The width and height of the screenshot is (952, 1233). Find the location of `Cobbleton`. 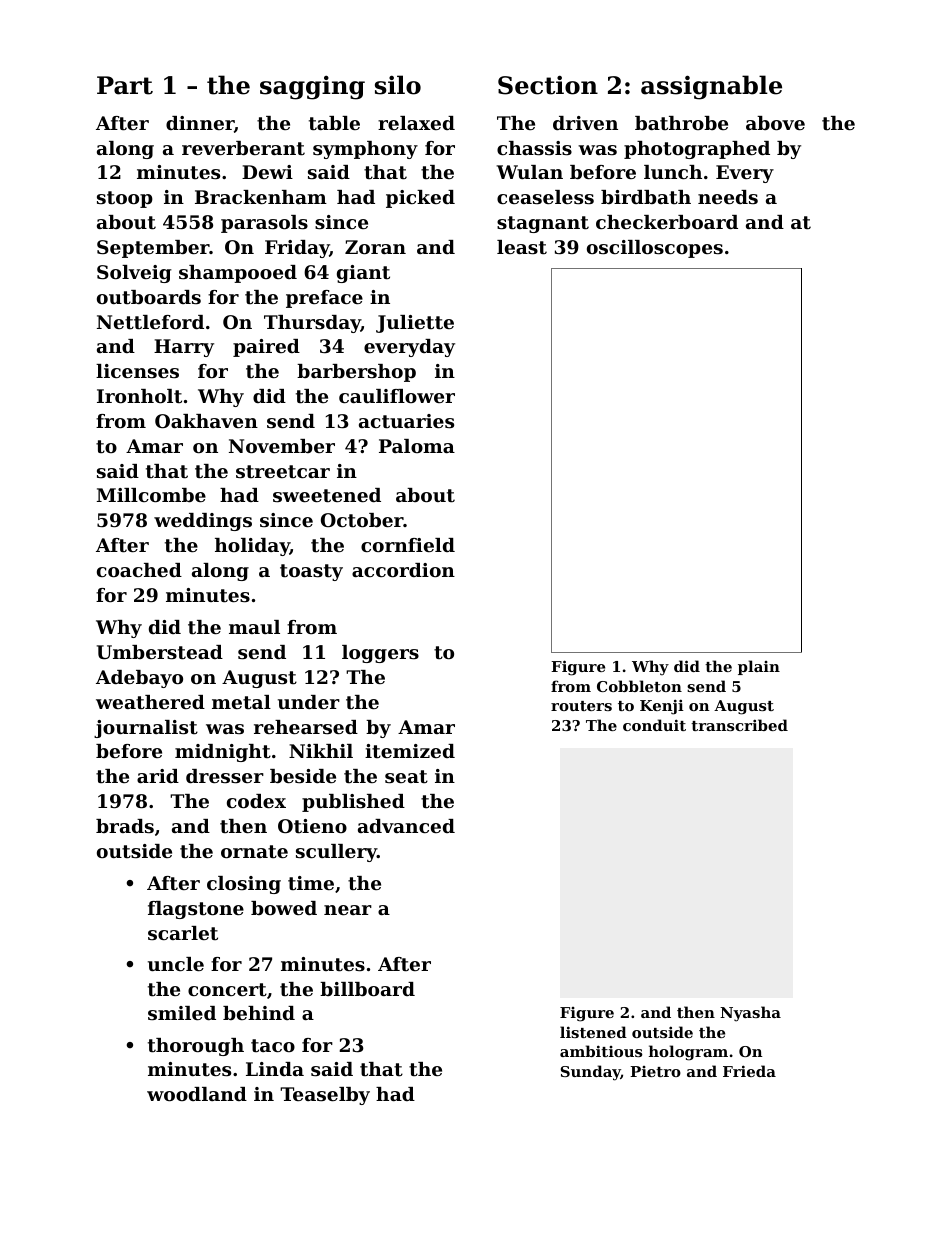

Cobbleton is located at coordinates (639, 686).
